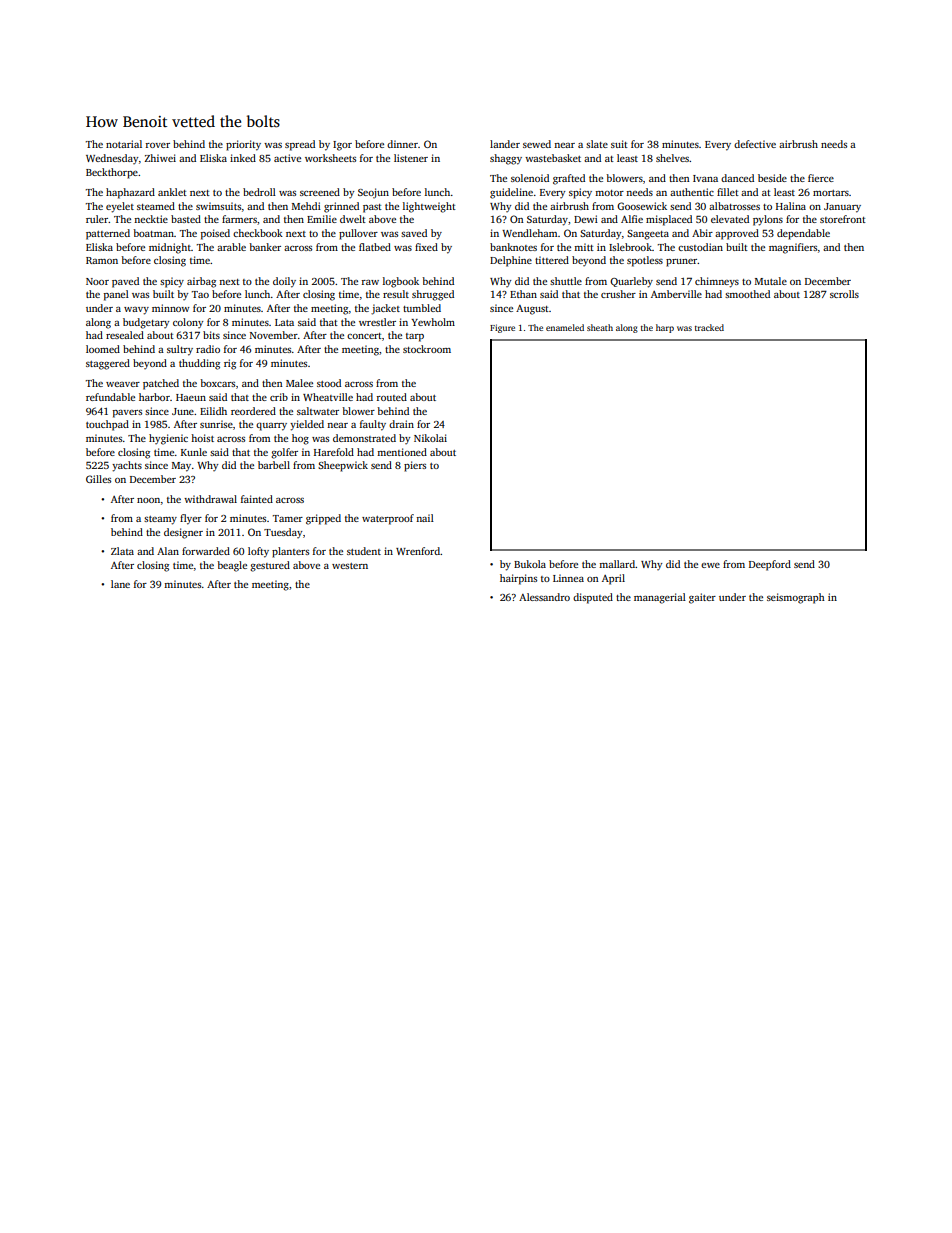 Image resolution: width=952 pixels, height=1233 pixels. I want to click on steamy, so click(160, 520).
